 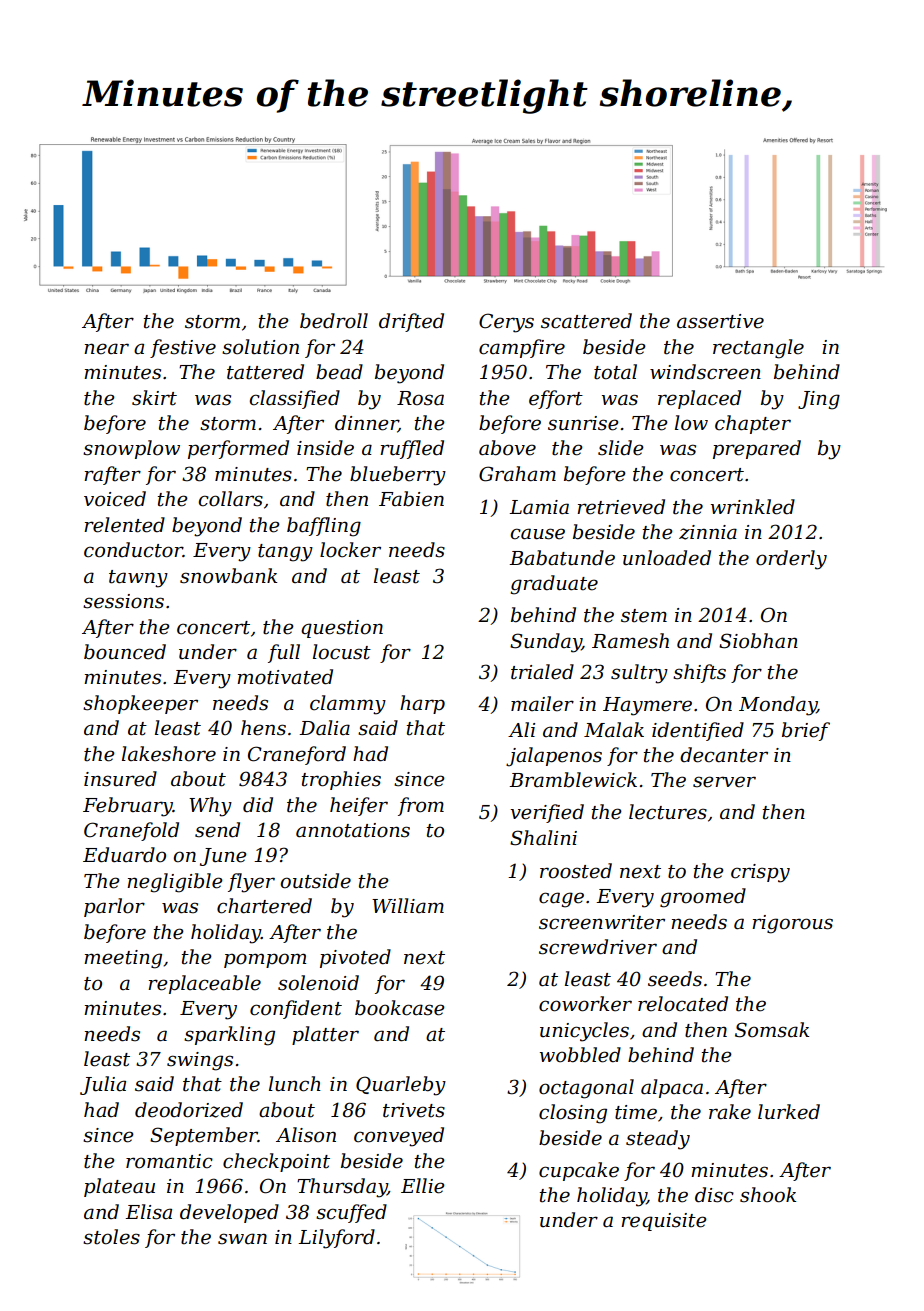 I want to click on swan, so click(x=242, y=1239).
